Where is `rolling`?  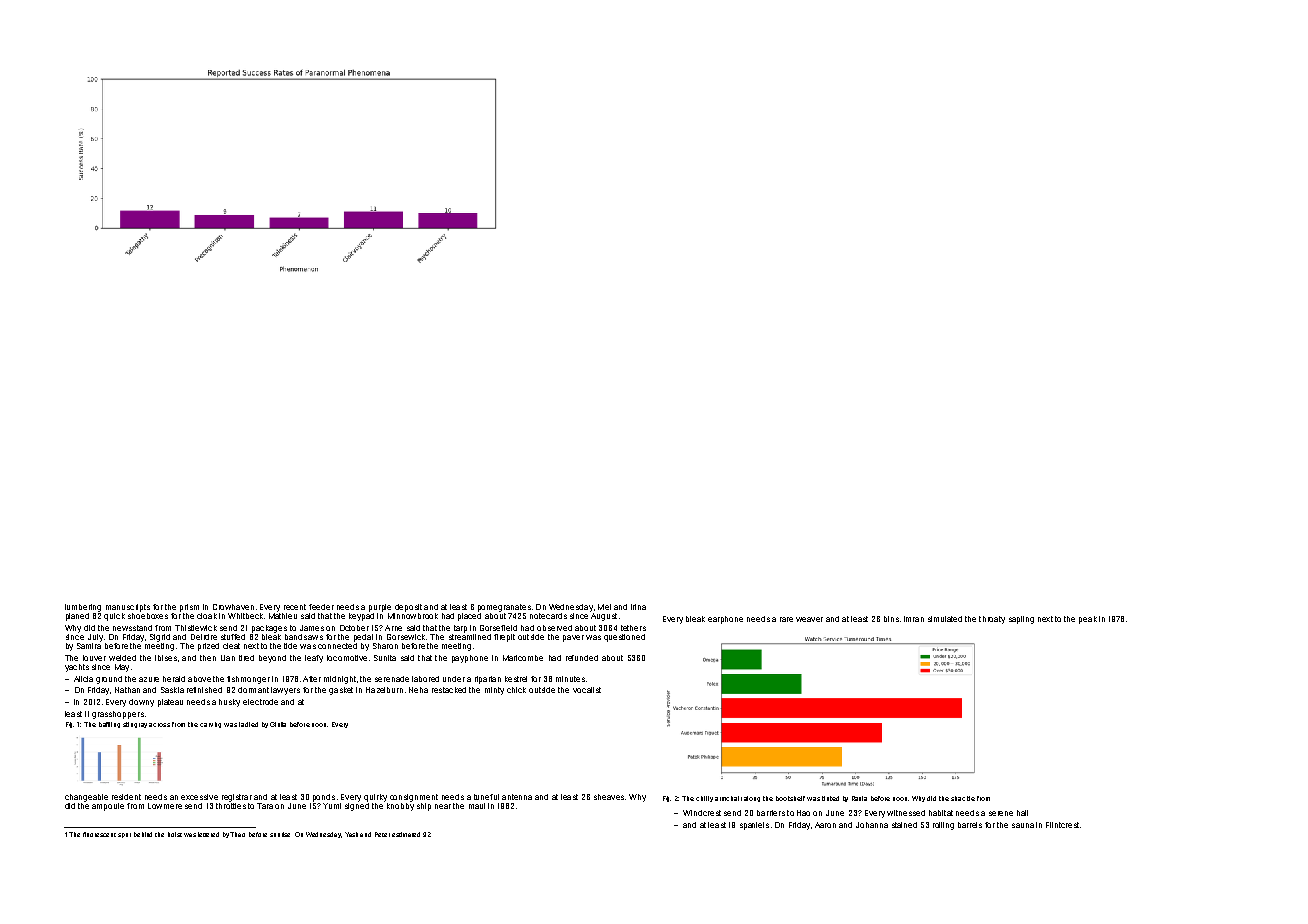
rolling is located at coordinates (943, 826).
